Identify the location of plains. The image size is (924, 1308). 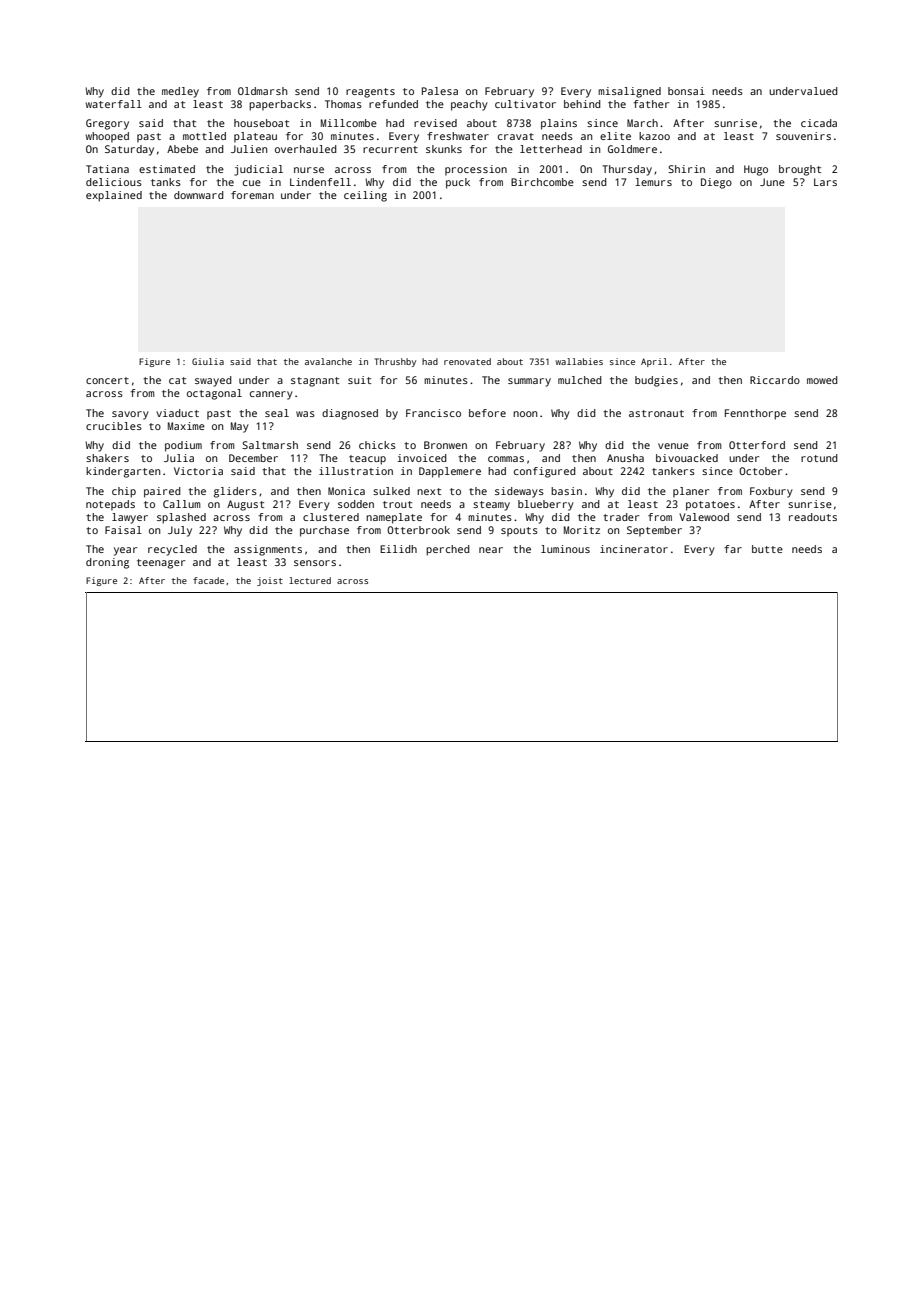
(559, 124).
